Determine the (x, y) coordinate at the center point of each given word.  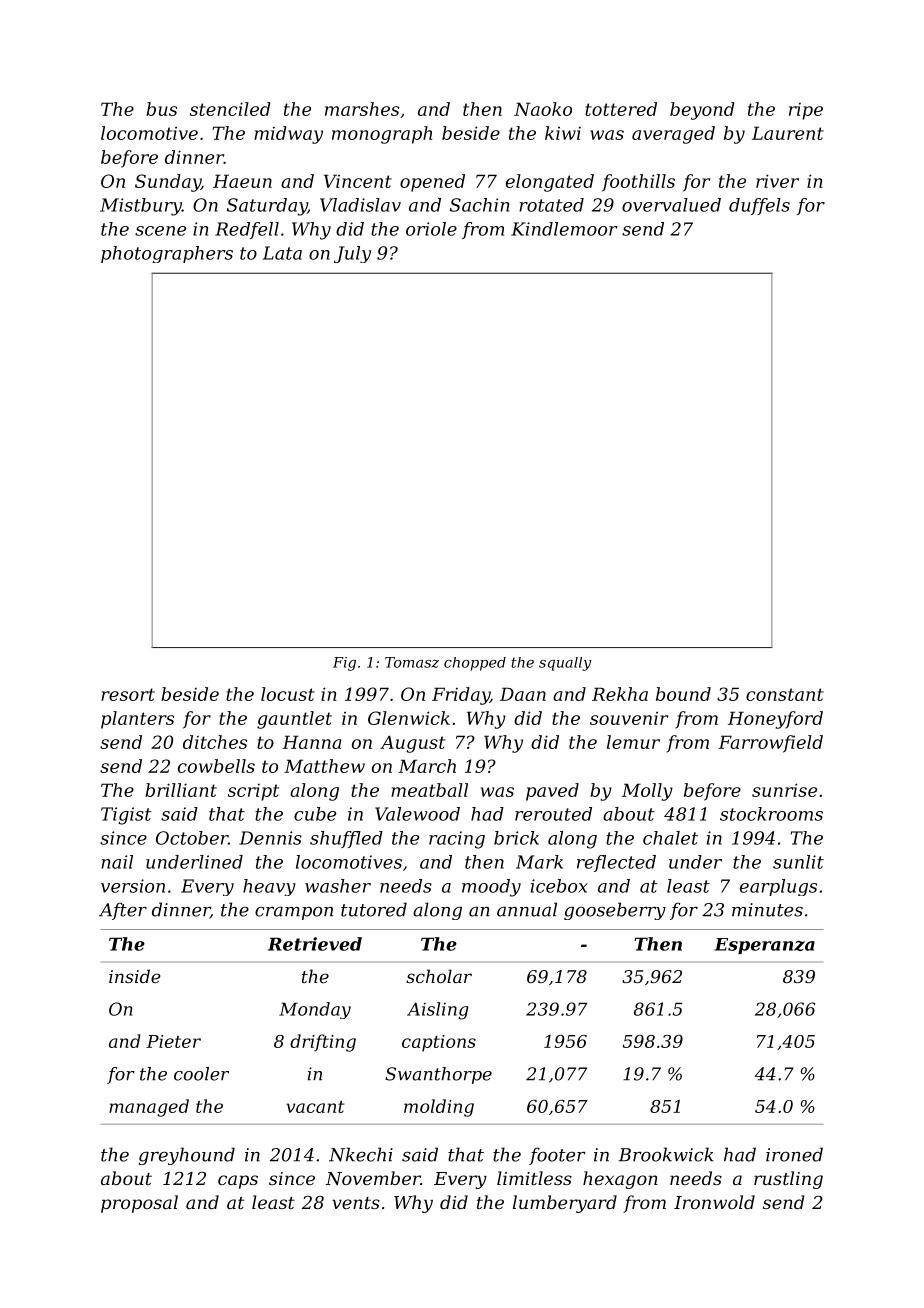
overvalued (671, 205)
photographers (167, 254)
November (373, 1178)
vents (356, 1203)
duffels (759, 206)
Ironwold (714, 1202)
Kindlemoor (564, 229)
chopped (475, 664)
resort (128, 694)
